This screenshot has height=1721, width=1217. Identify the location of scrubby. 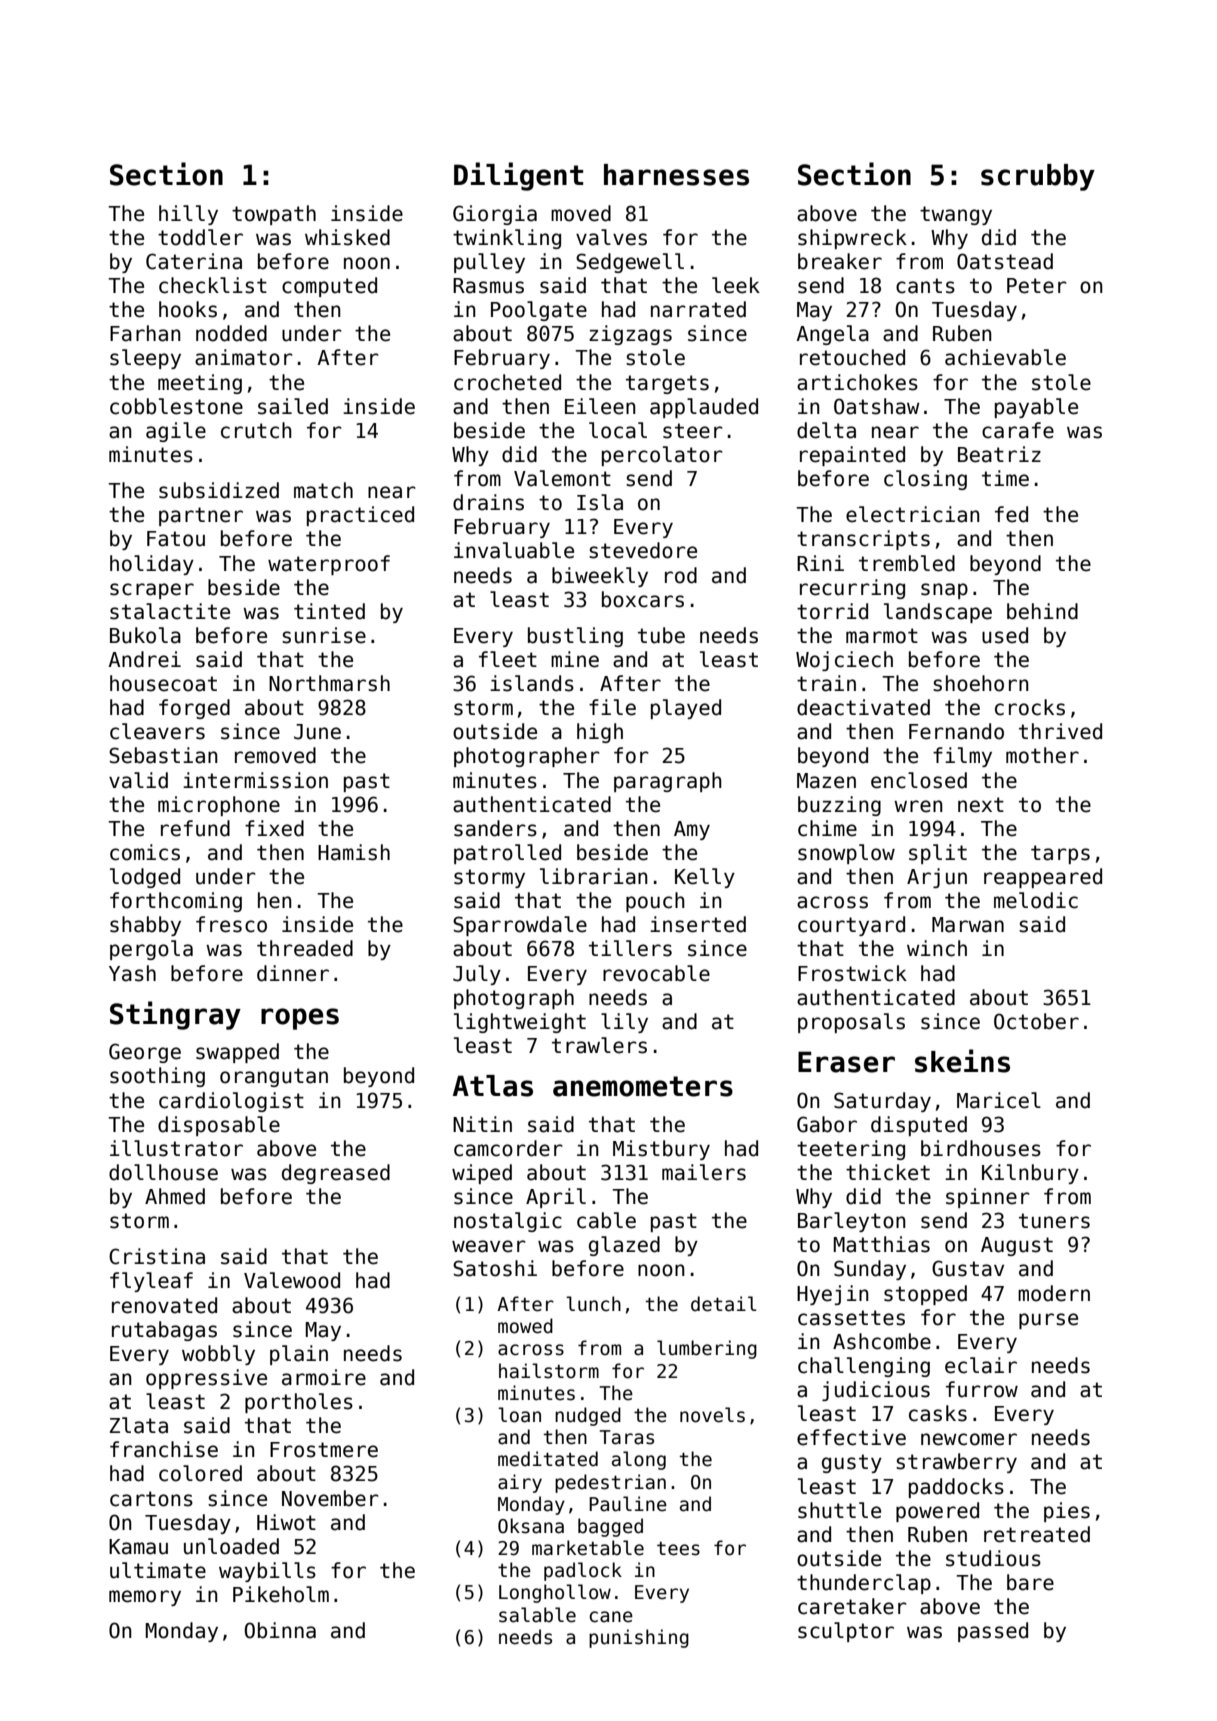
(1038, 177).
